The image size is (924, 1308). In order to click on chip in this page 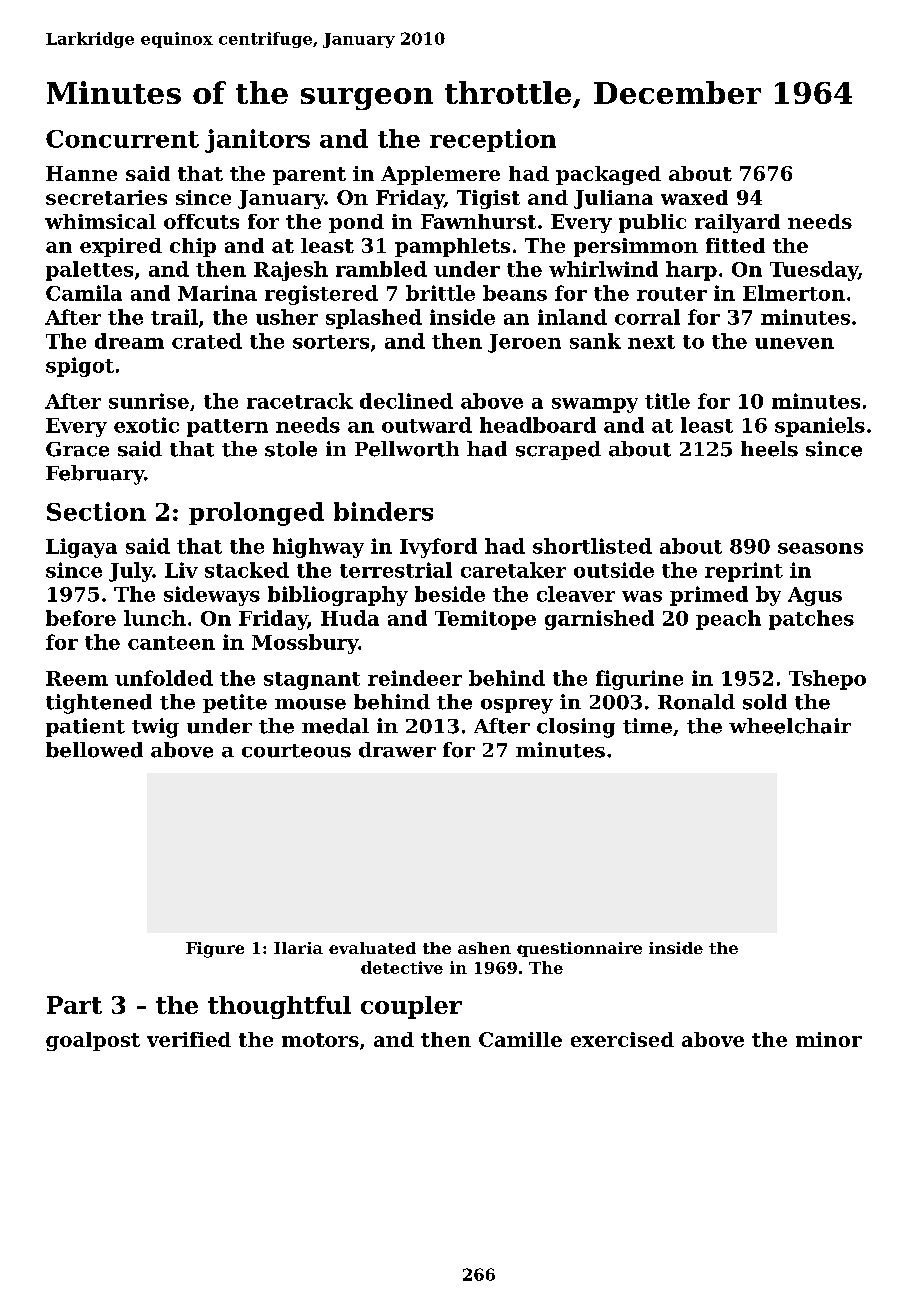, I will do `click(193, 247)`.
